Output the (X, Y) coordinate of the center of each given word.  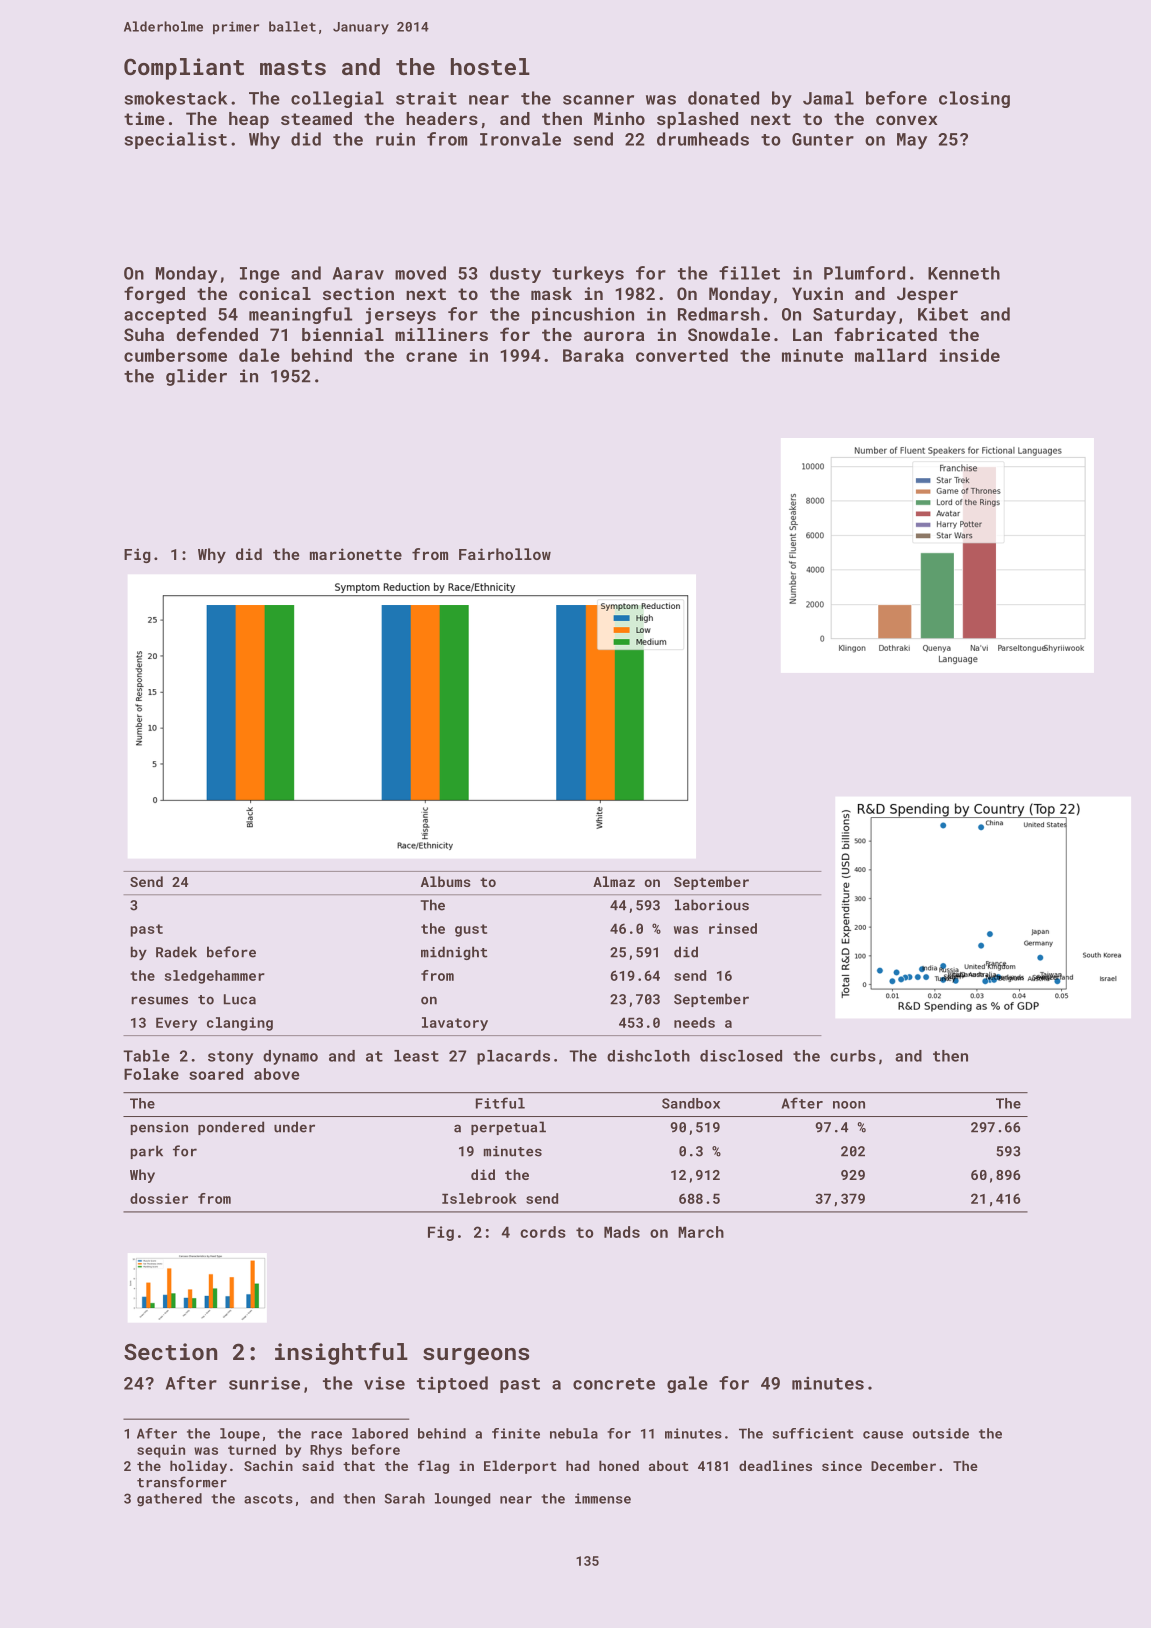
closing (974, 99)
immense (603, 1498)
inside (970, 355)
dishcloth (648, 1056)
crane (431, 357)
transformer (182, 1482)
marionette (356, 554)
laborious (712, 905)
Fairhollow (505, 554)
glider (196, 377)
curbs (853, 1056)
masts (293, 67)
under (294, 1127)
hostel (490, 66)
